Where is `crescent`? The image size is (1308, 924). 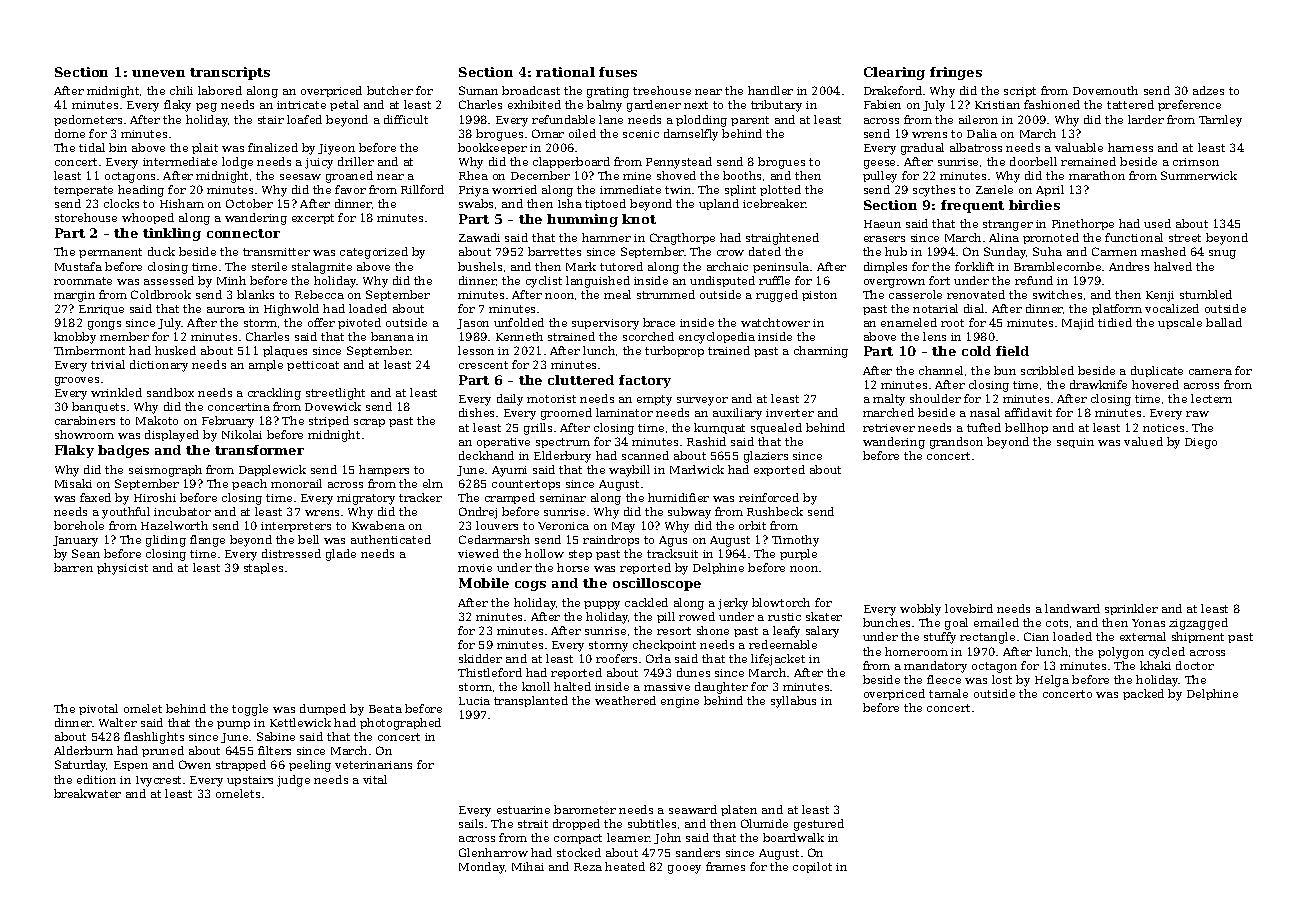 crescent is located at coordinates (483, 365).
